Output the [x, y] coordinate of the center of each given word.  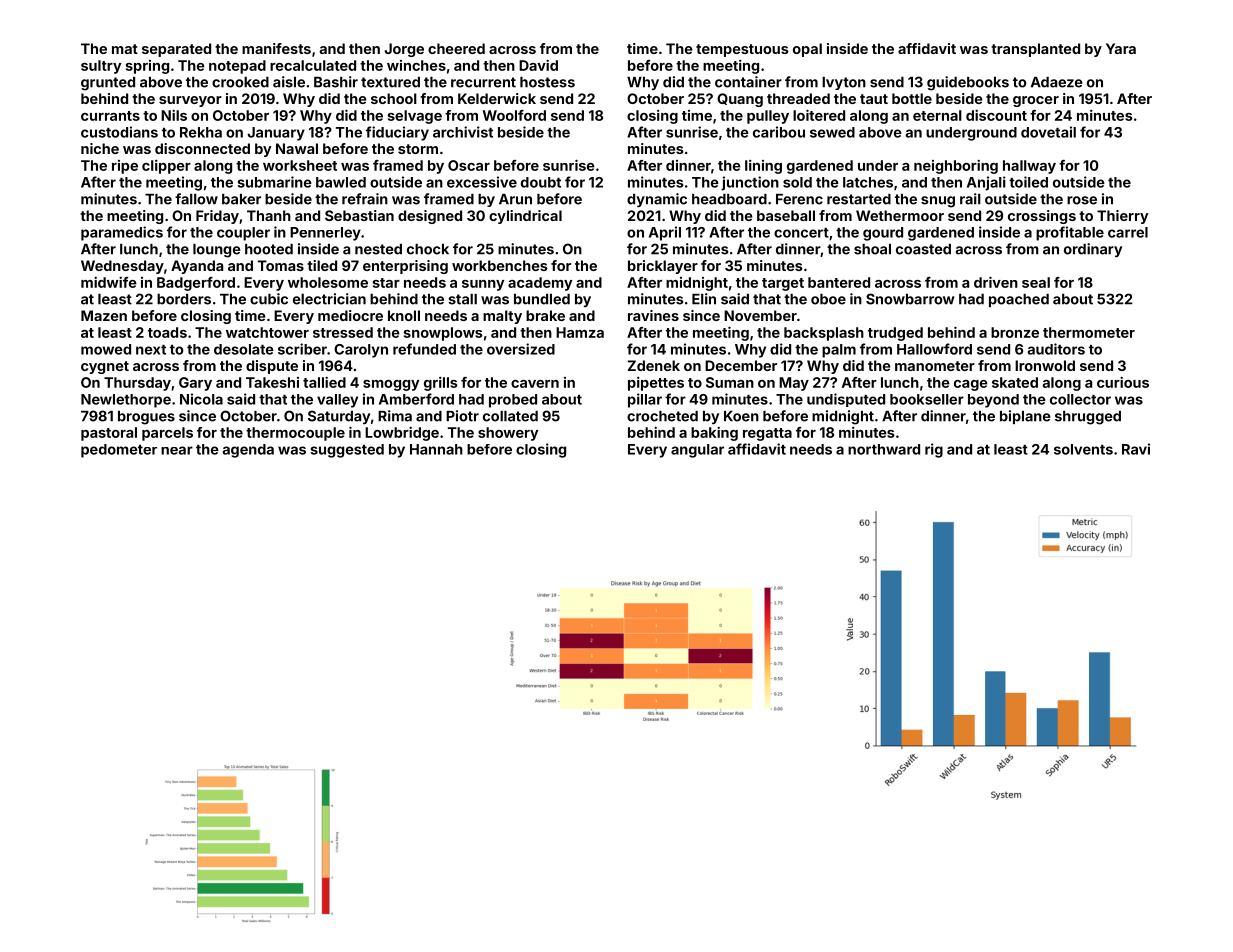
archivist [463, 132]
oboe [828, 299]
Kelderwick [497, 98]
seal [1036, 282]
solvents [1083, 449]
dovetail [1048, 132]
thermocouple [295, 434]
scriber [302, 349]
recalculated [313, 65]
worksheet [300, 165]
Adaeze [1057, 82]
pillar [645, 400]
